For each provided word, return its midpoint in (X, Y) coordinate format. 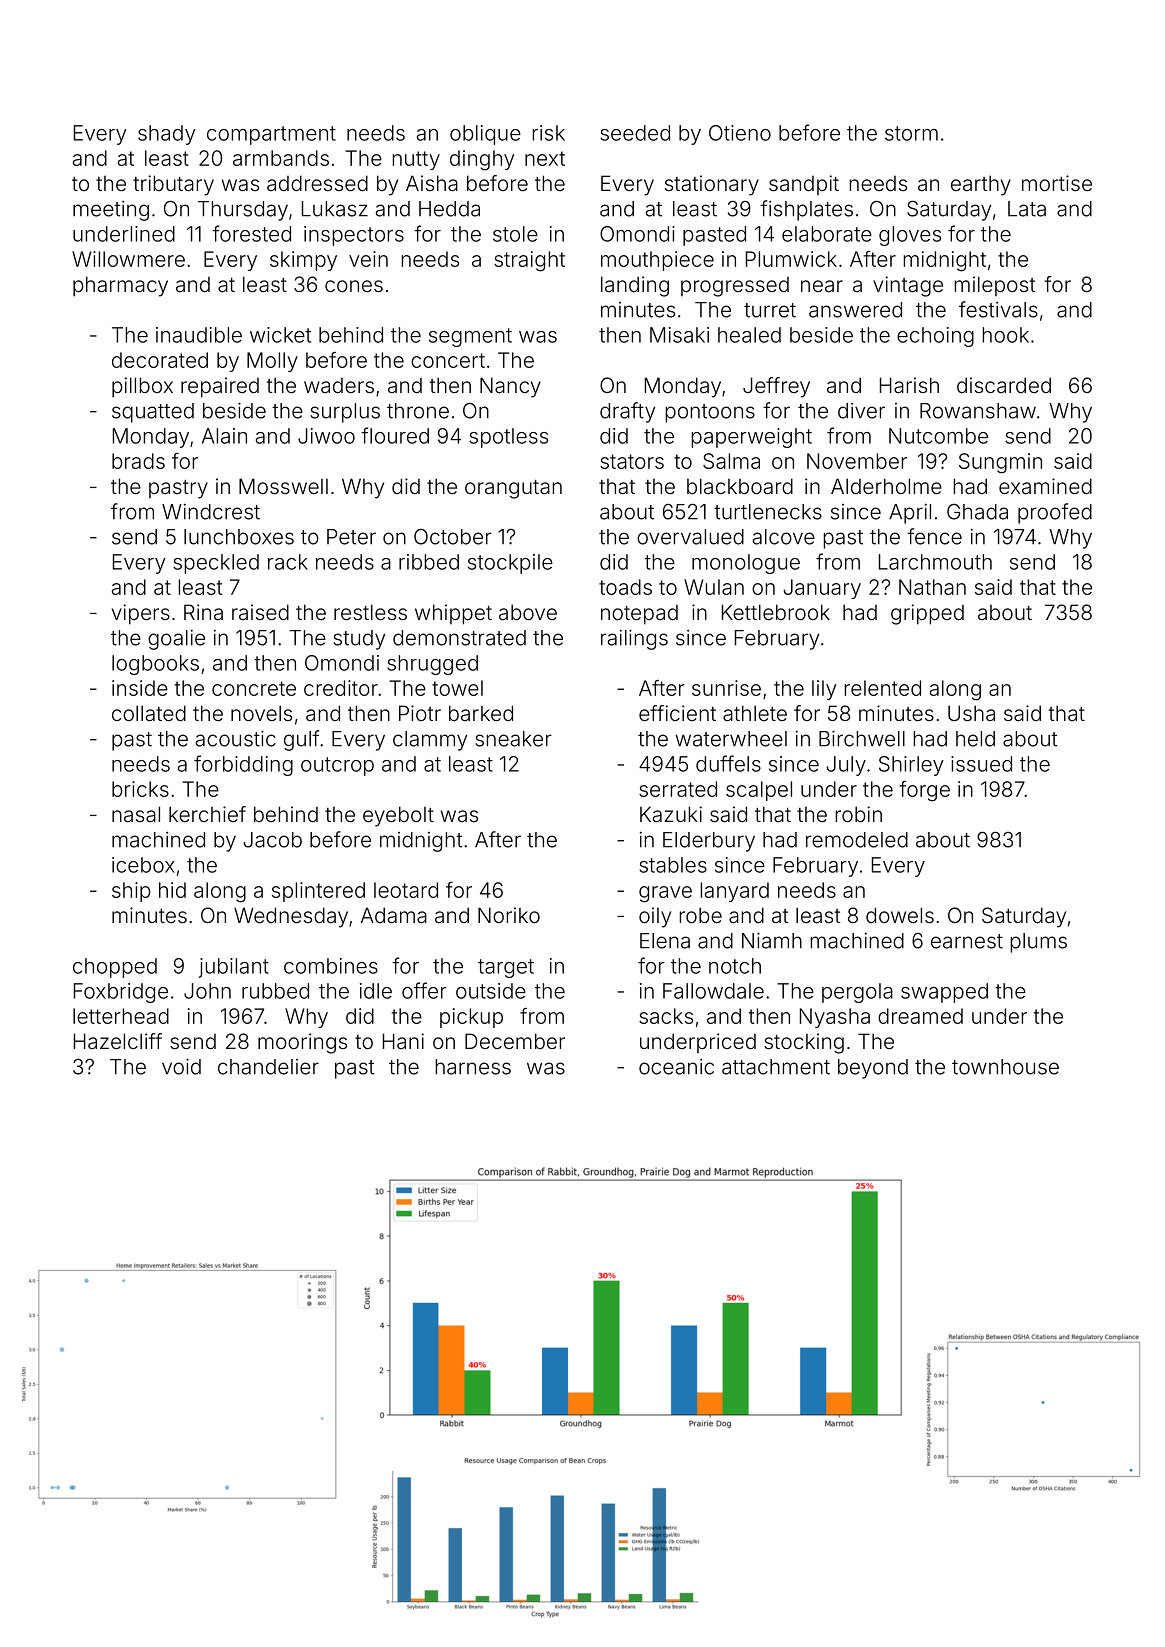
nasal (136, 814)
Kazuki (671, 814)
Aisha (432, 183)
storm (911, 133)
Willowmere (128, 259)
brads (138, 461)
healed (749, 335)
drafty (627, 412)
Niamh (772, 940)
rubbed (275, 991)
